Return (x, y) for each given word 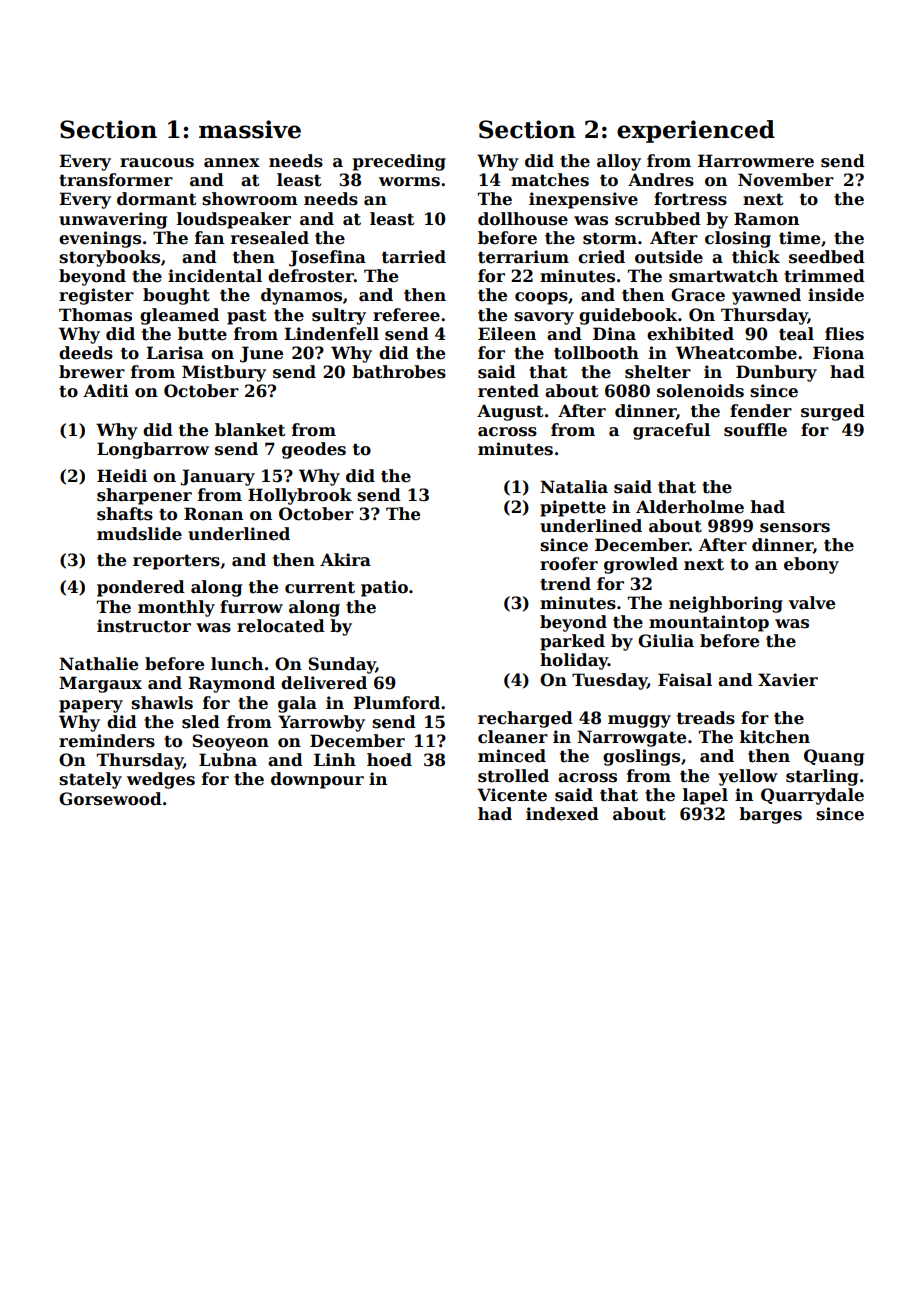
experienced (696, 131)
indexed (562, 814)
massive (250, 129)
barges (770, 815)
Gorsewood (110, 799)
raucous (157, 163)
